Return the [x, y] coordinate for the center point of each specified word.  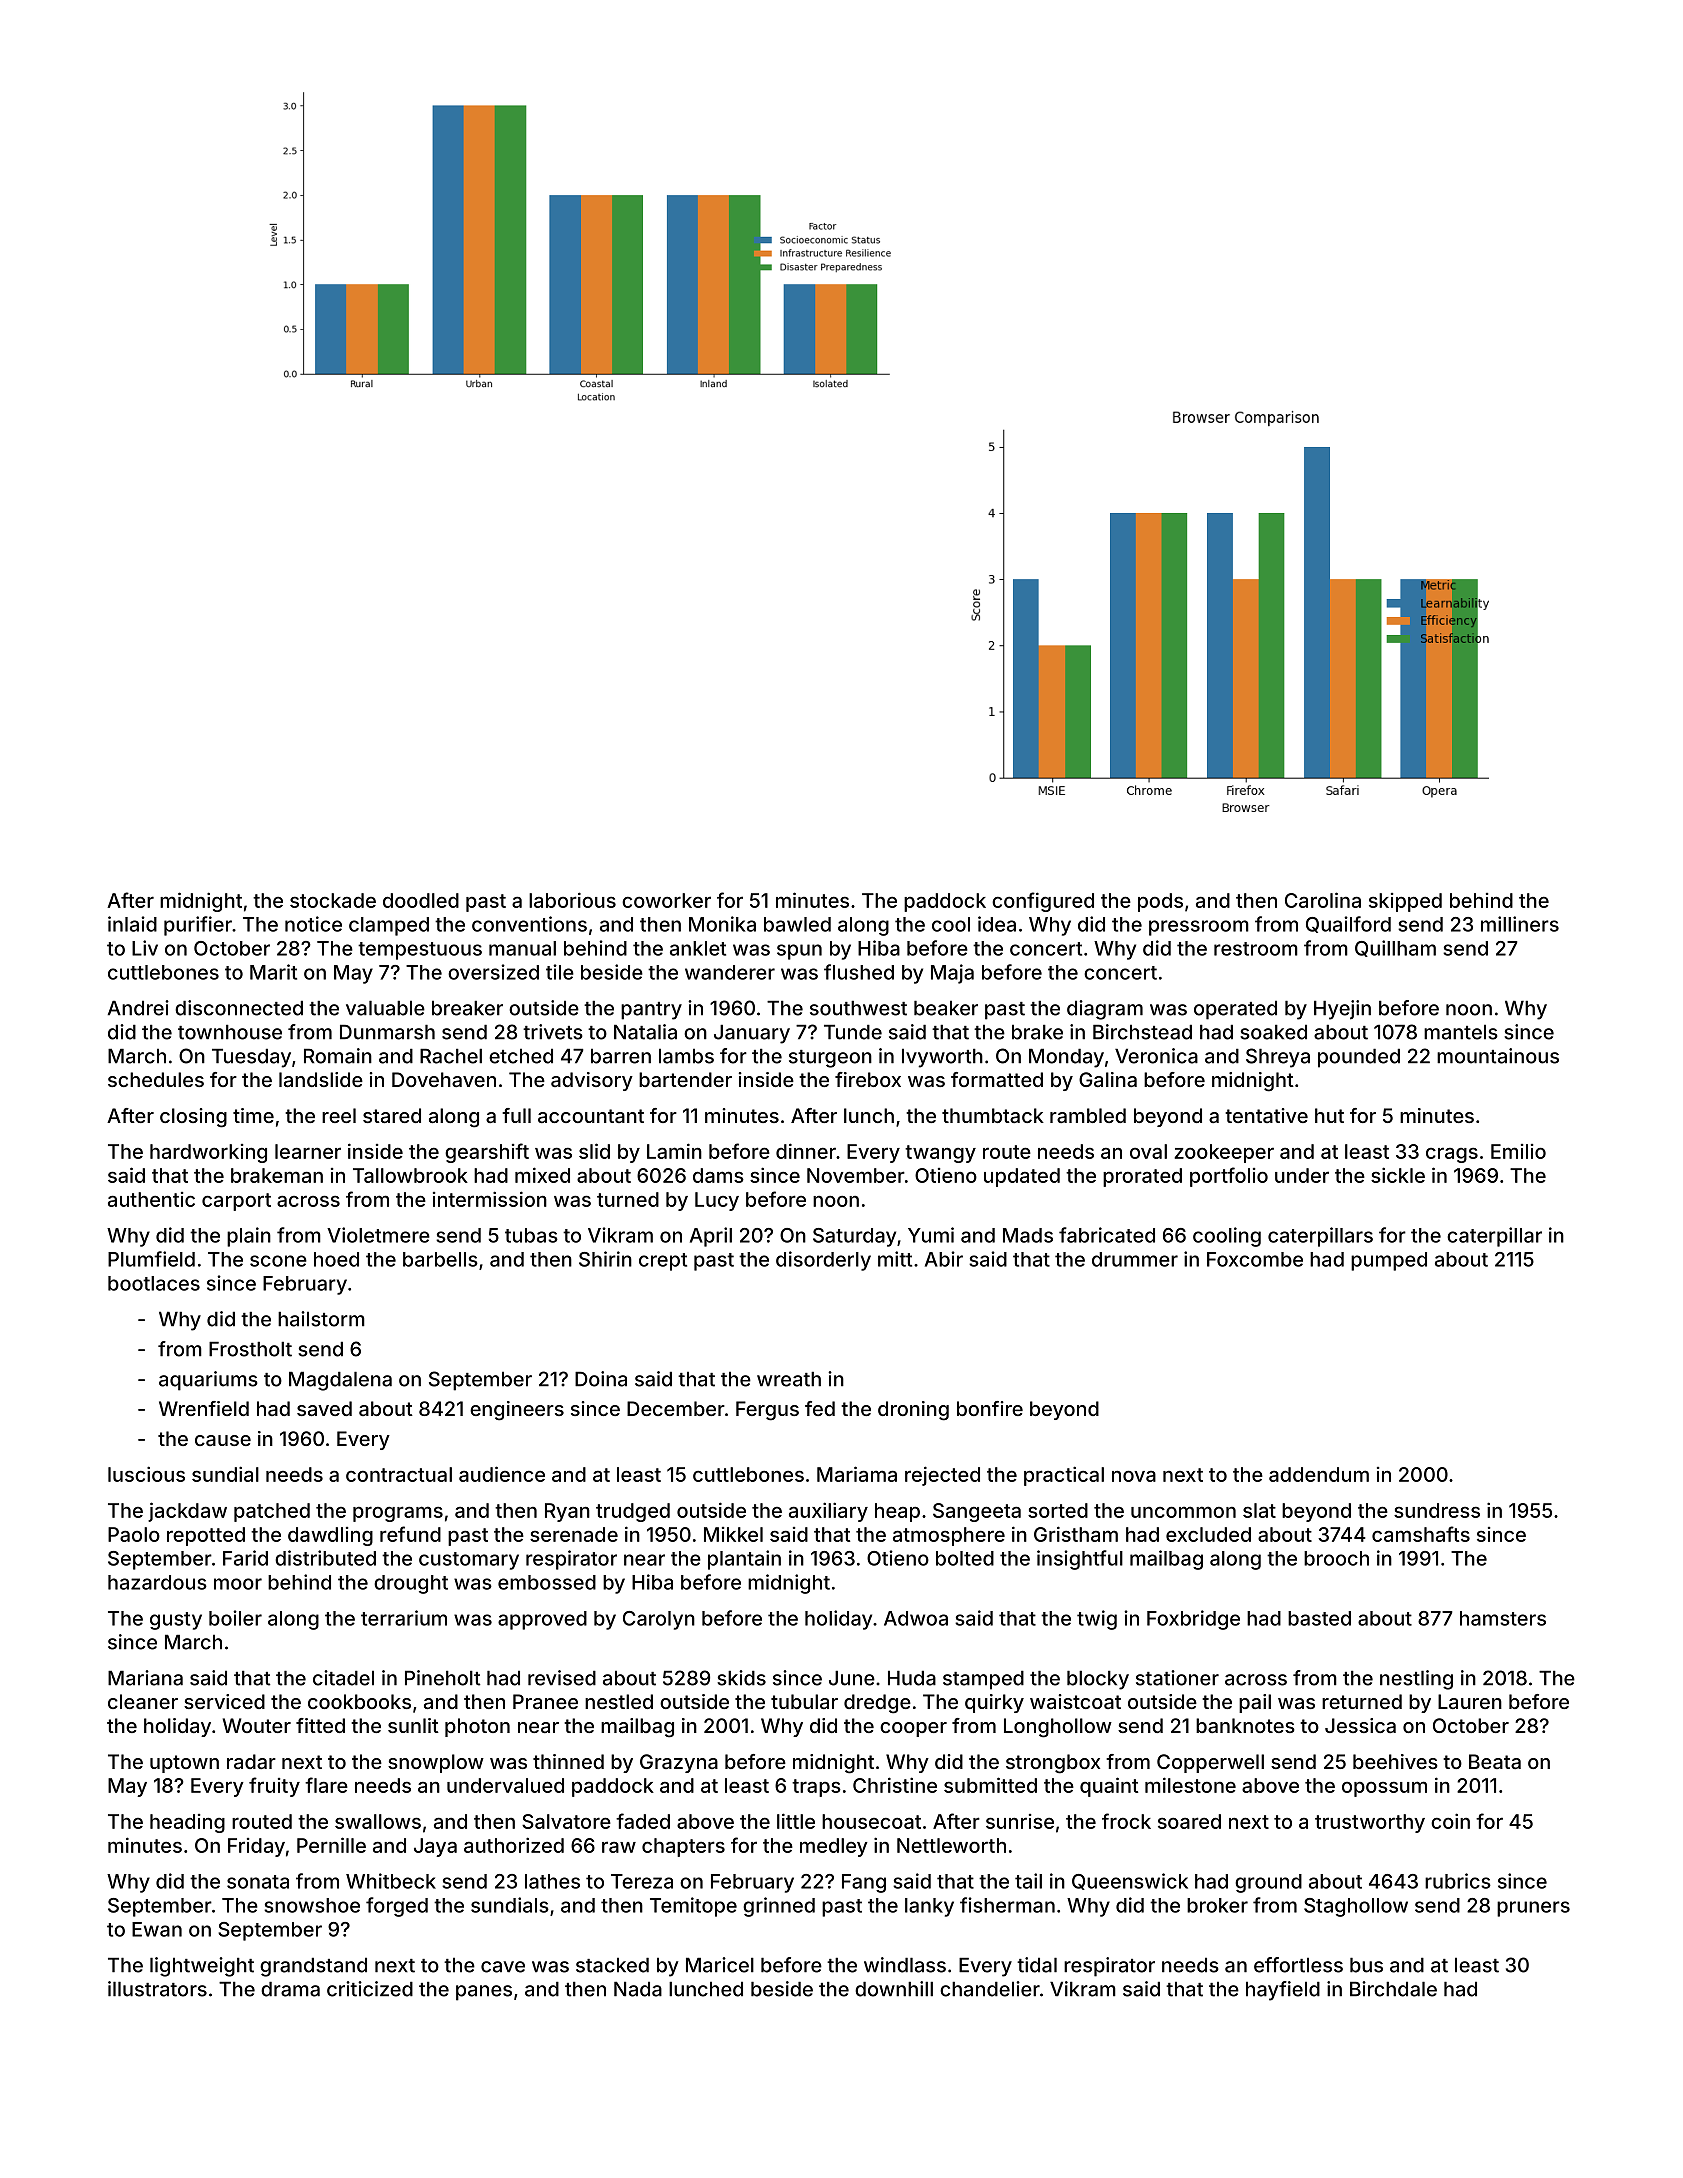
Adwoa [916, 1618]
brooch [1336, 1558]
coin [1450, 1821]
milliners [1520, 924]
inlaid [132, 924]
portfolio [1229, 1177]
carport [236, 1202]
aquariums [208, 1381]
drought [411, 1584]
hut [1329, 1115]
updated [1022, 1177]
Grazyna [679, 1763]
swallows [378, 1821]
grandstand [313, 1967]
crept [663, 1262]
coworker [666, 900]
